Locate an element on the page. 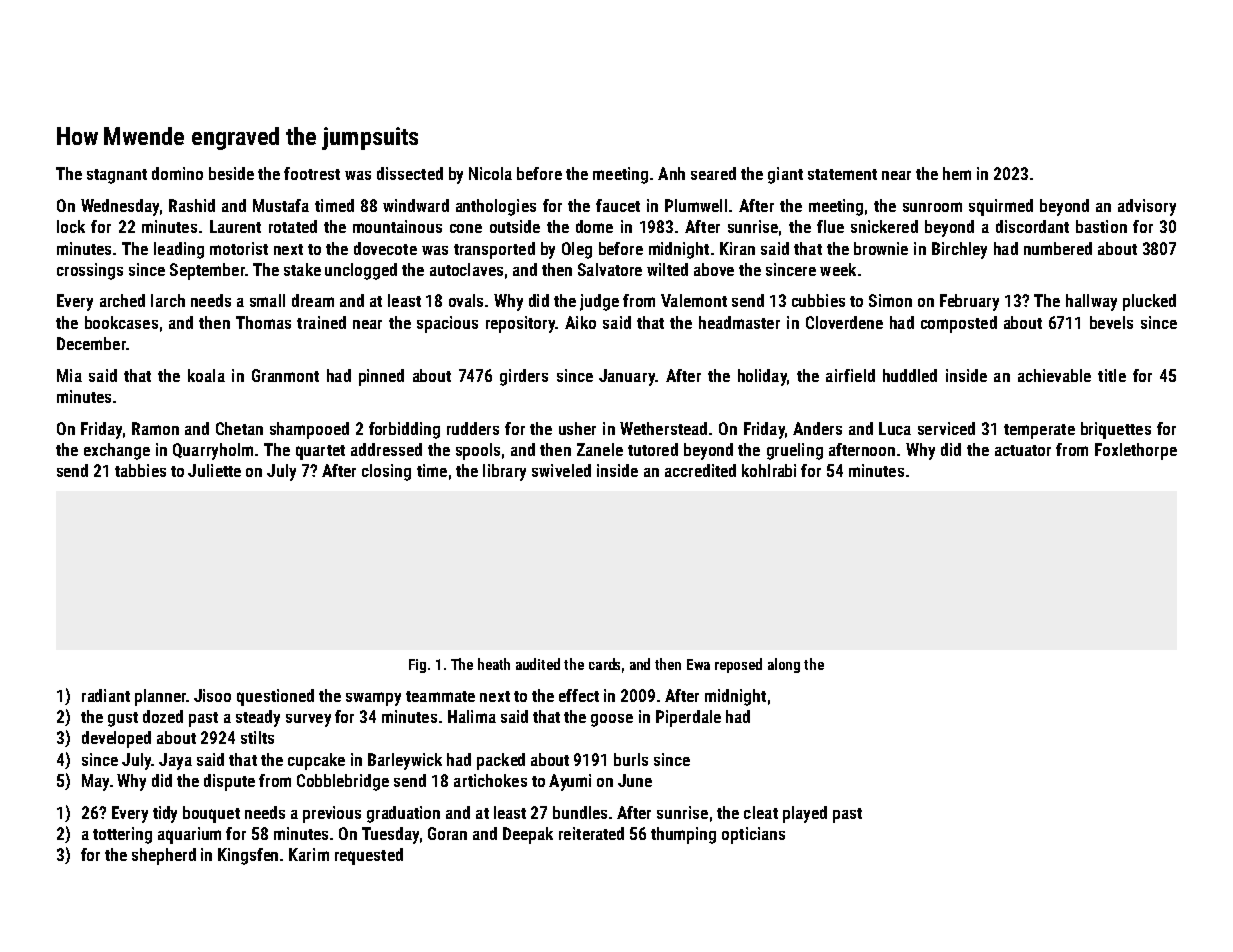 Image resolution: width=1233 pixels, height=952 pixels. tabbies is located at coordinates (140, 470).
